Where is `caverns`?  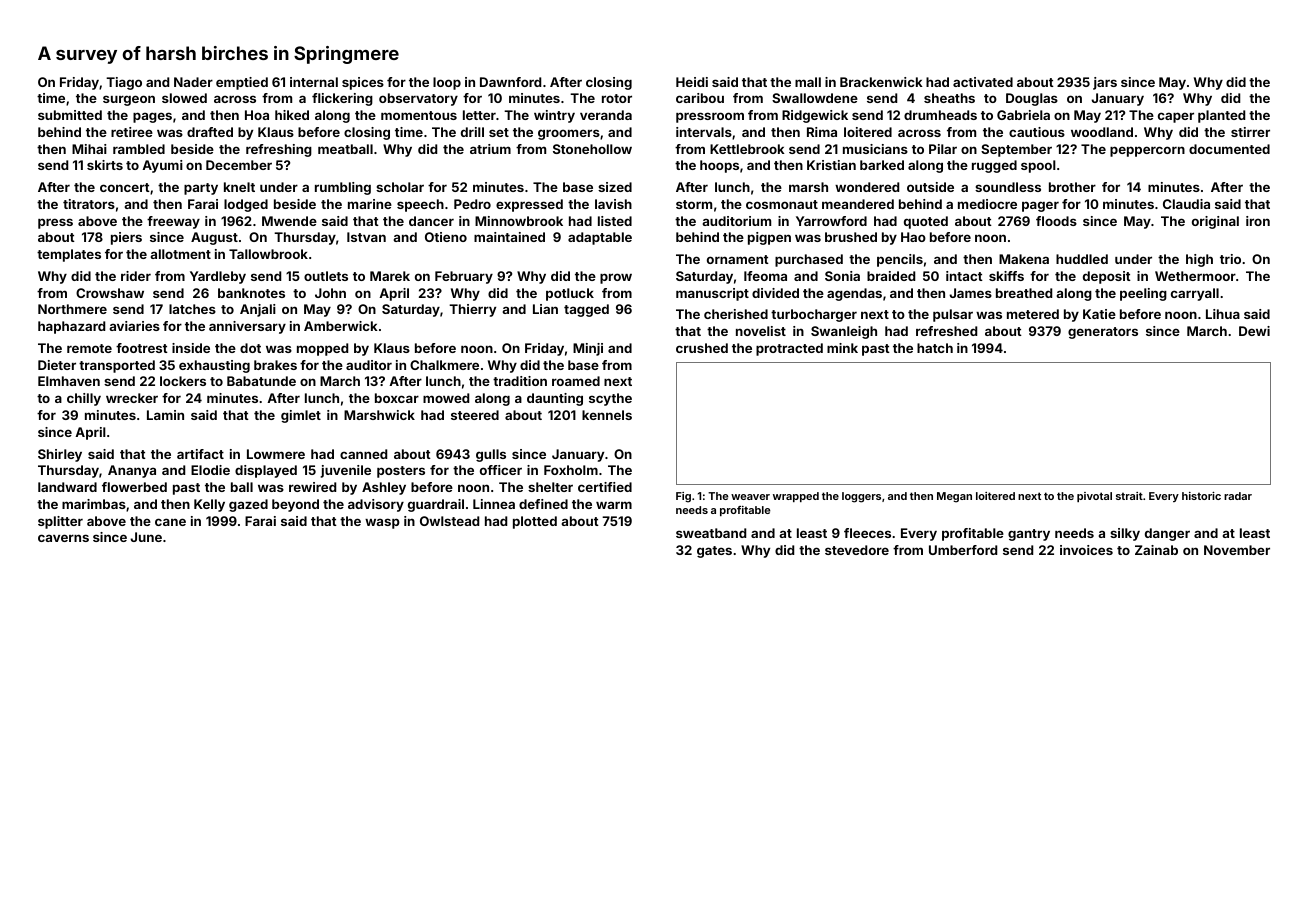 caverns is located at coordinates (63, 538).
